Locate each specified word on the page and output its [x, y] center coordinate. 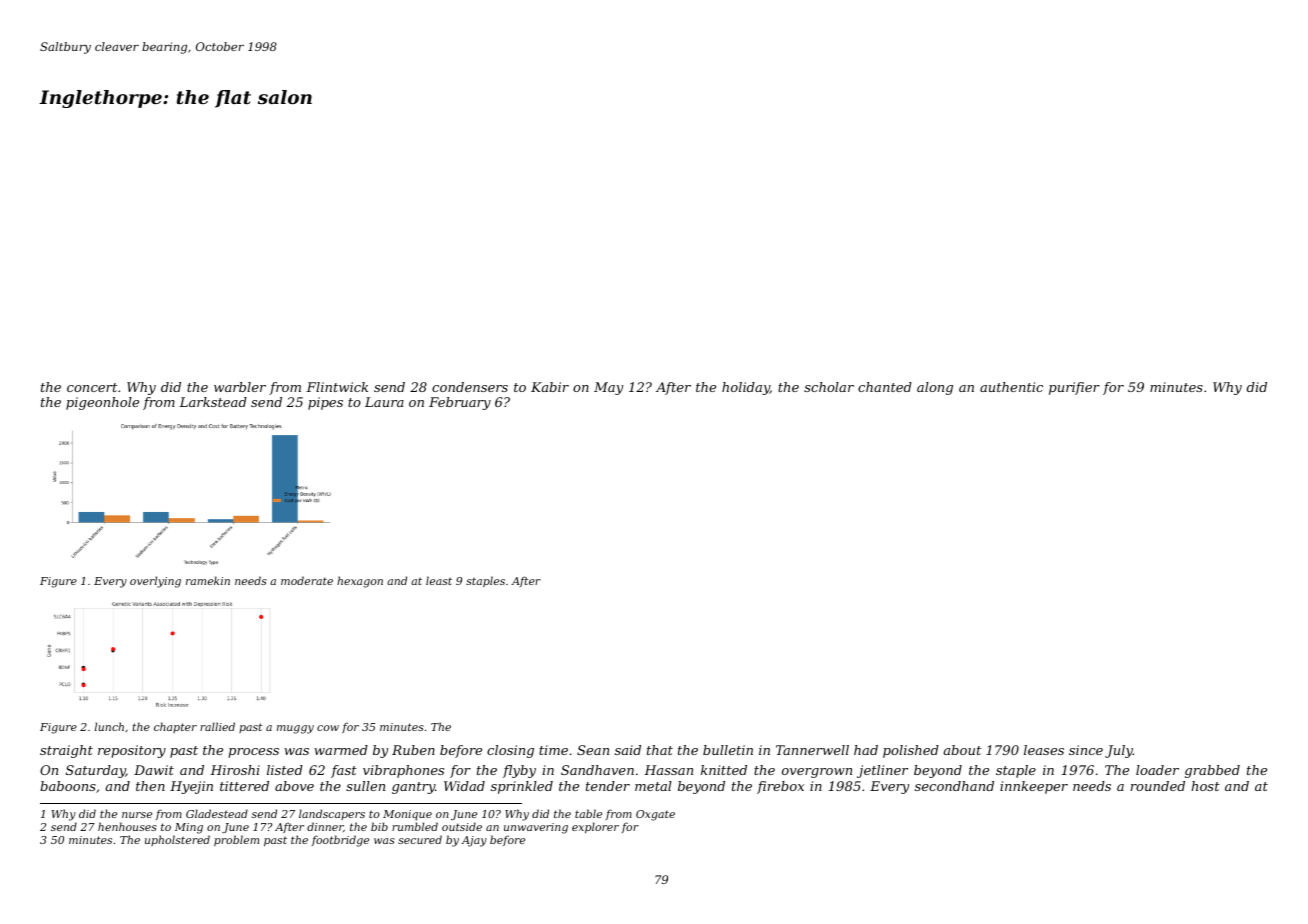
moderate [307, 580]
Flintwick [337, 387]
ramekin [208, 580]
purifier [1074, 388]
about [962, 750]
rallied [217, 726]
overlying [155, 582]
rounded [1158, 786]
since [1086, 750]
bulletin [728, 750]
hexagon [360, 582]
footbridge [340, 841]
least [439, 580]
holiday [746, 388]
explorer [595, 828]
